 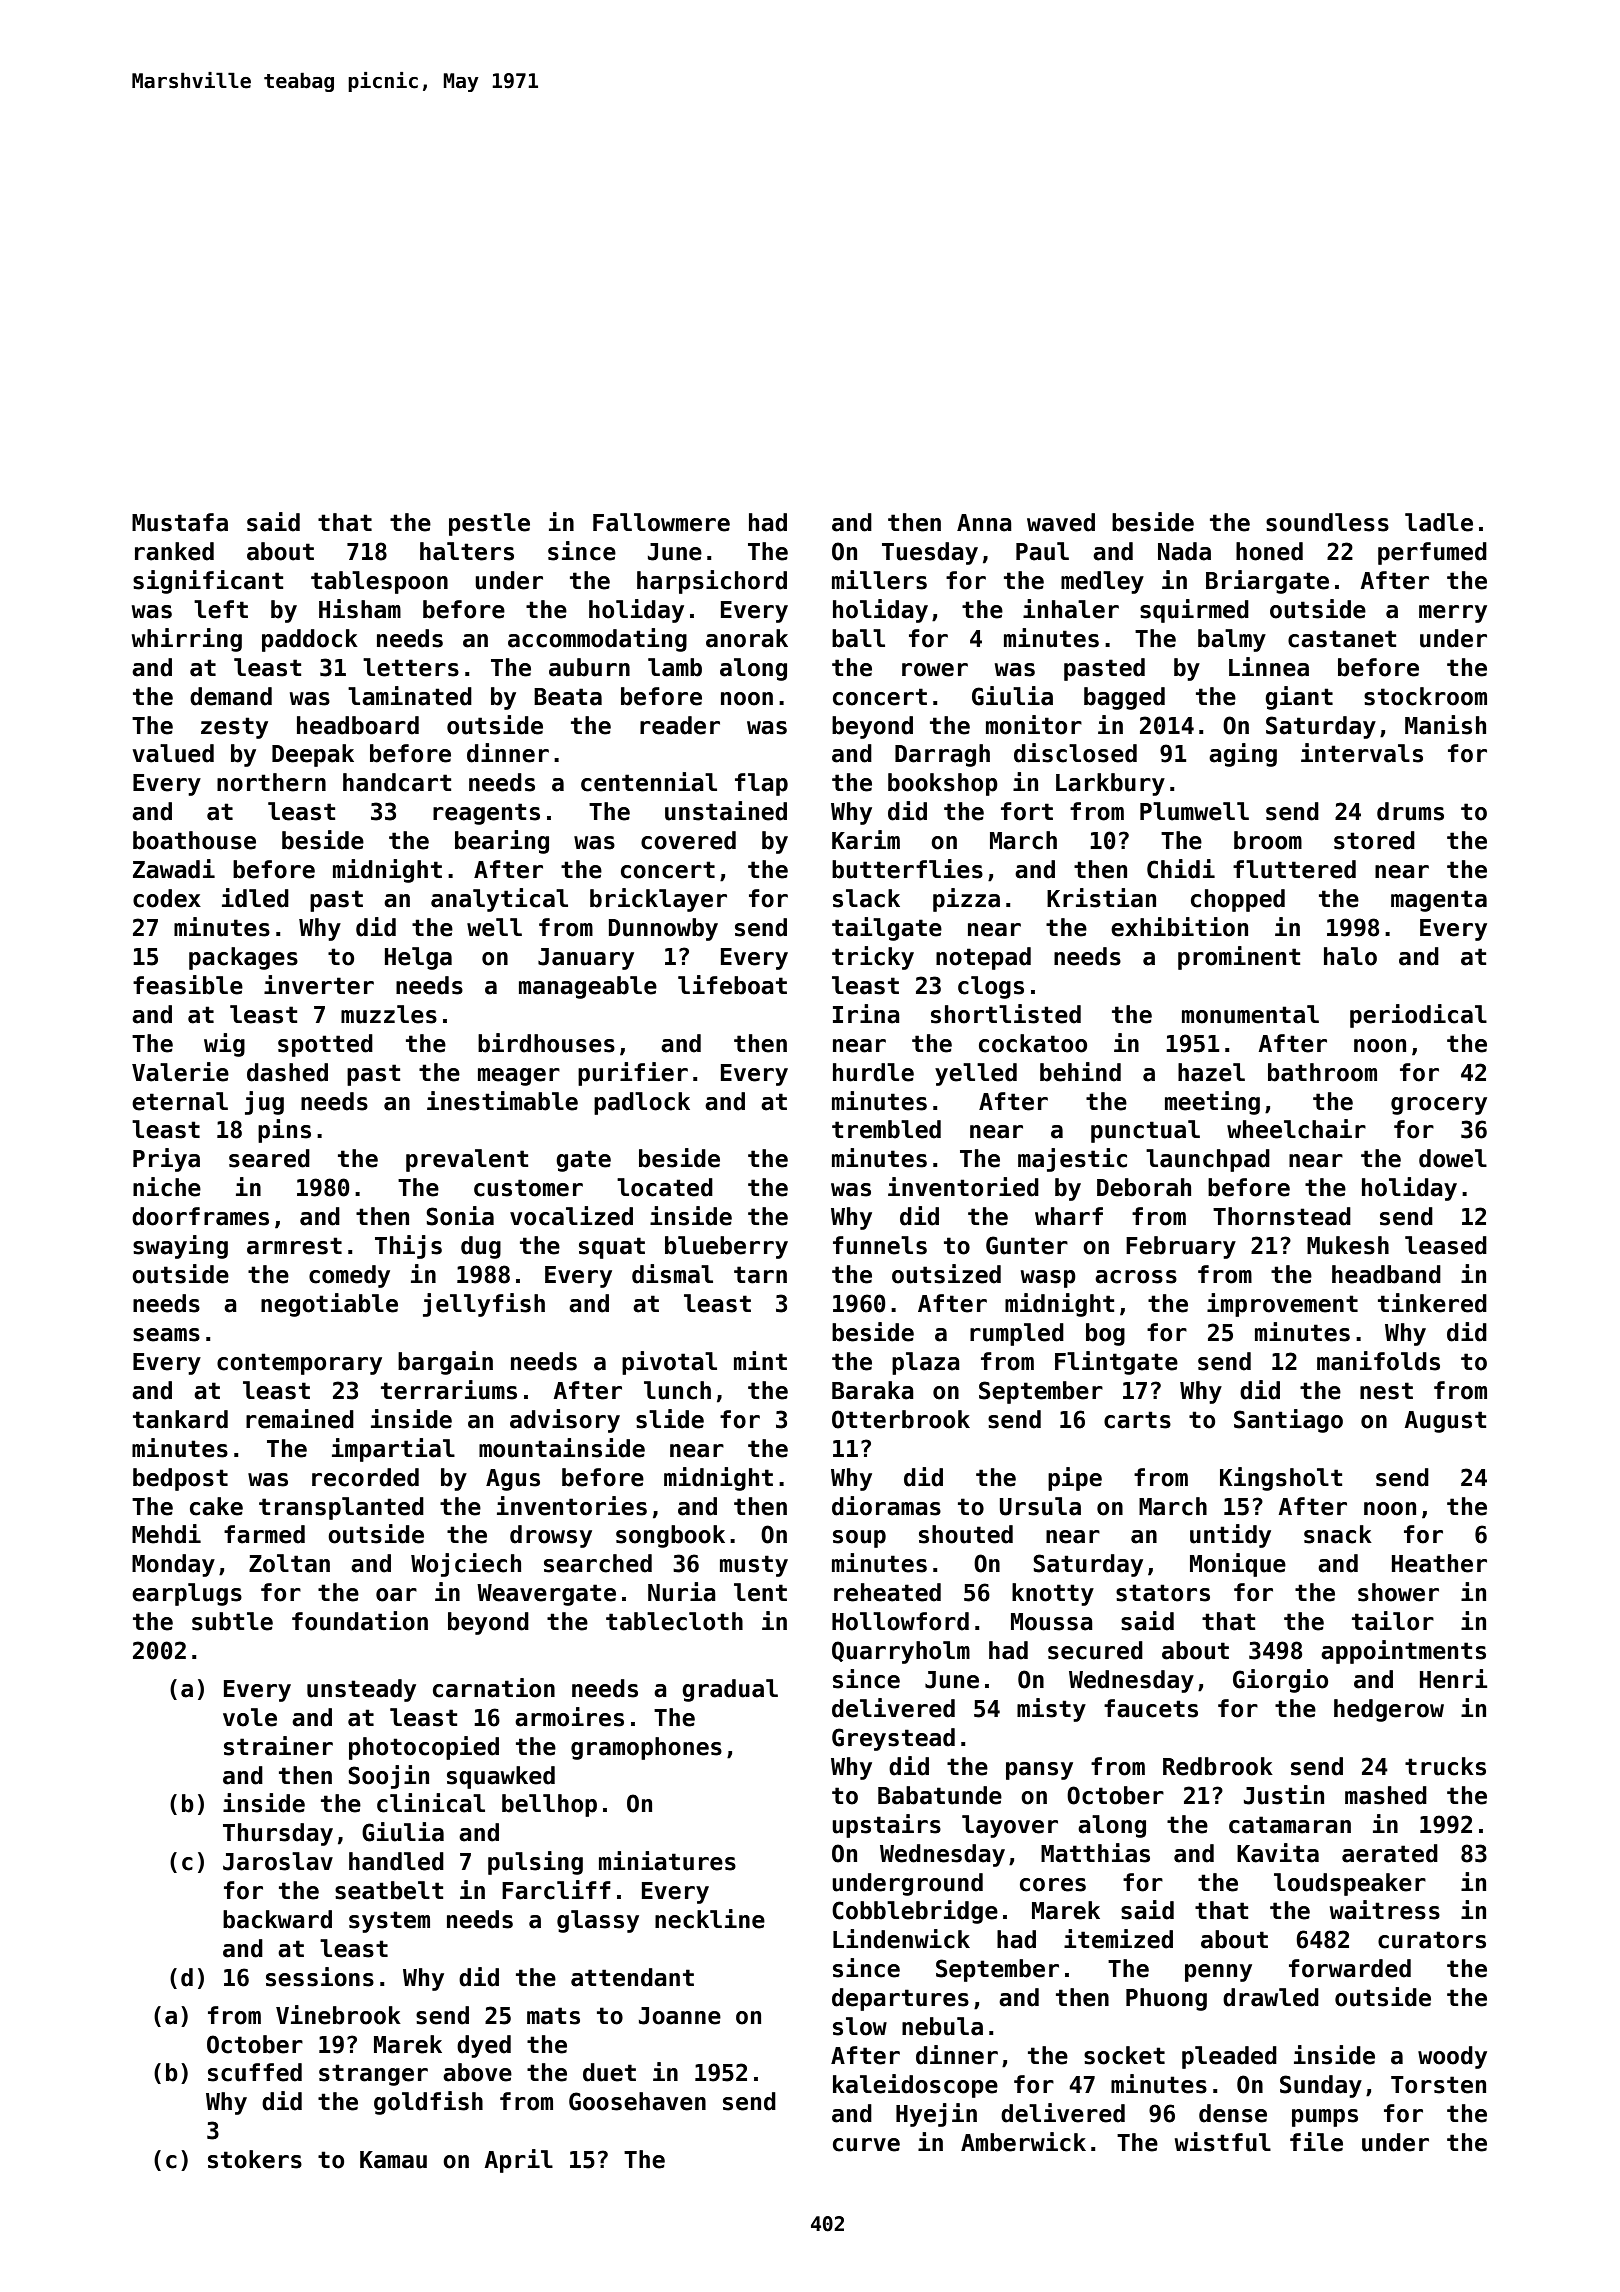 I want to click on February, so click(x=1181, y=1247).
